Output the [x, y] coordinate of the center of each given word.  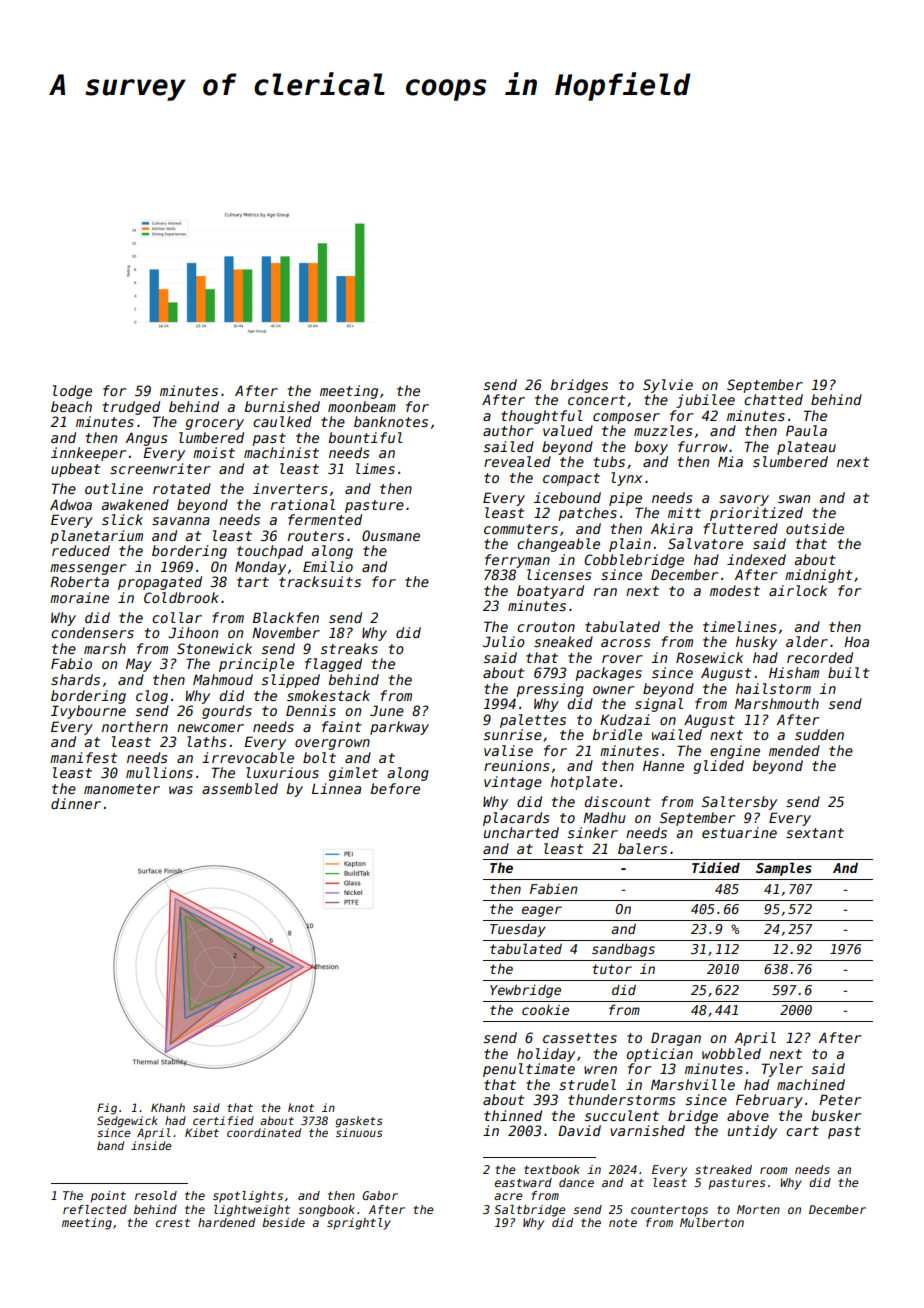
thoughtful [542, 417]
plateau [806, 448]
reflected [95, 1209]
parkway [399, 728]
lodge [72, 392]
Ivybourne [88, 712]
